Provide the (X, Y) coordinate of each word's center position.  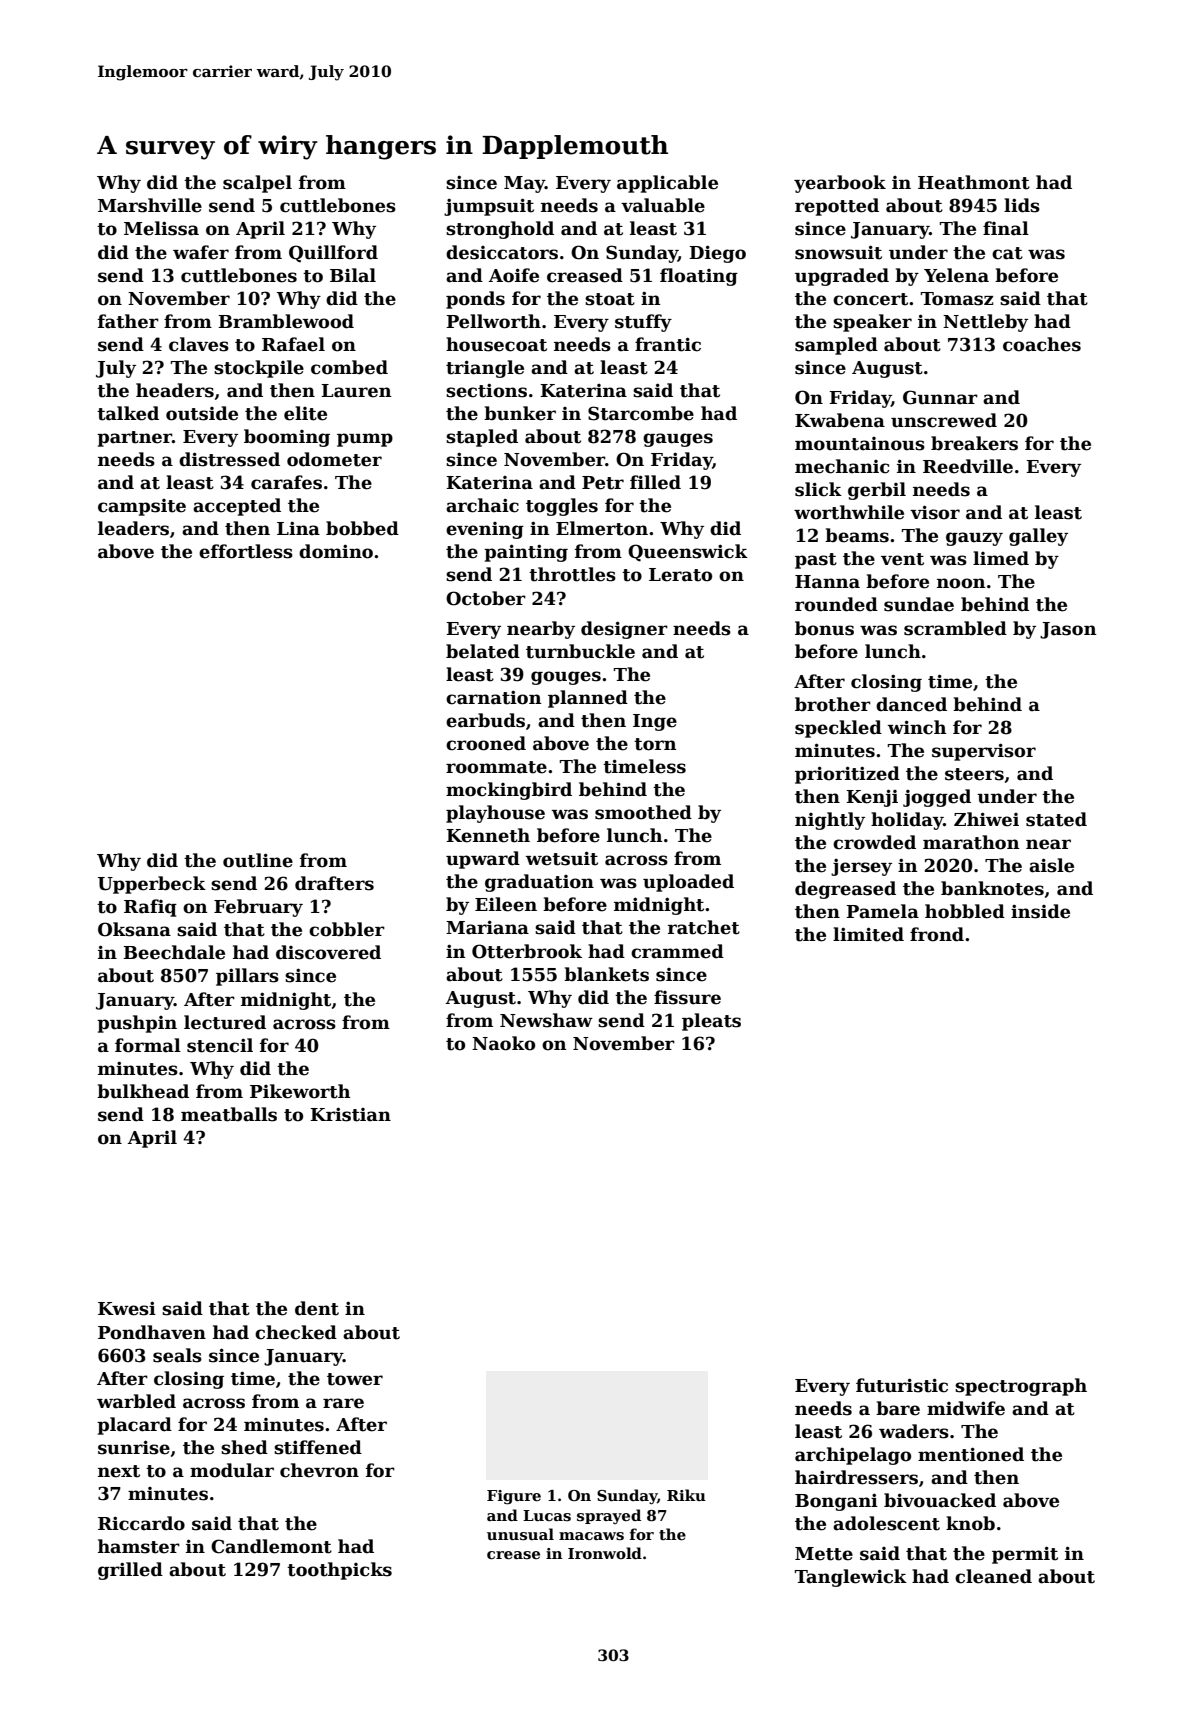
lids (1022, 205)
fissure (687, 997)
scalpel (257, 184)
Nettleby (985, 323)
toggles (562, 507)
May (524, 184)
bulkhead (143, 1091)
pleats (711, 1022)
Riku (686, 1495)
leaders (133, 528)
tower (355, 1379)
